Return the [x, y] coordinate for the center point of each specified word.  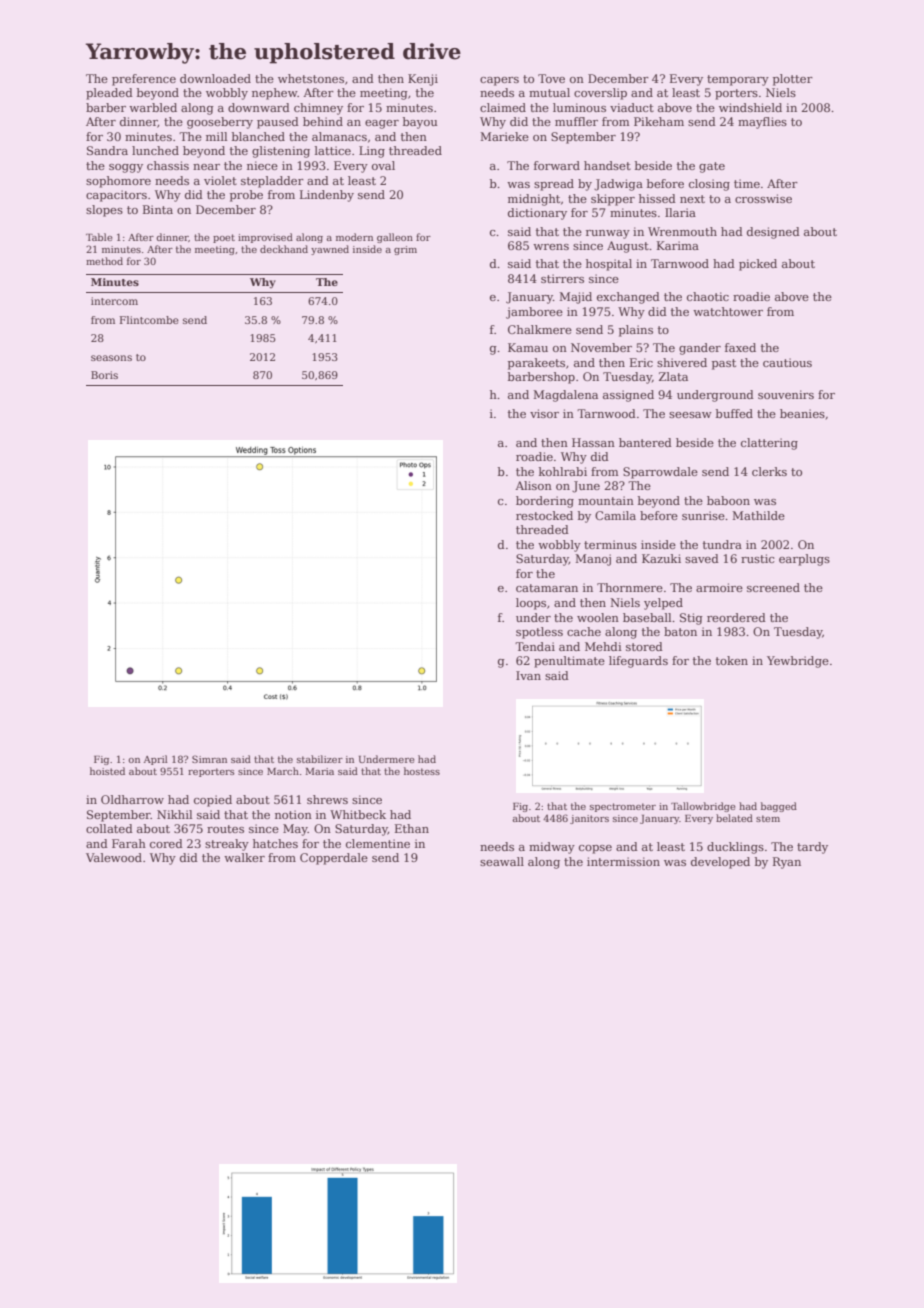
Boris [104, 375]
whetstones [311, 78]
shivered [682, 362]
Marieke [504, 136]
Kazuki [661, 558]
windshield [750, 107]
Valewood [114, 857]
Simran [209, 759]
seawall [502, 861]
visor [544, 413]
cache [584, 631]
